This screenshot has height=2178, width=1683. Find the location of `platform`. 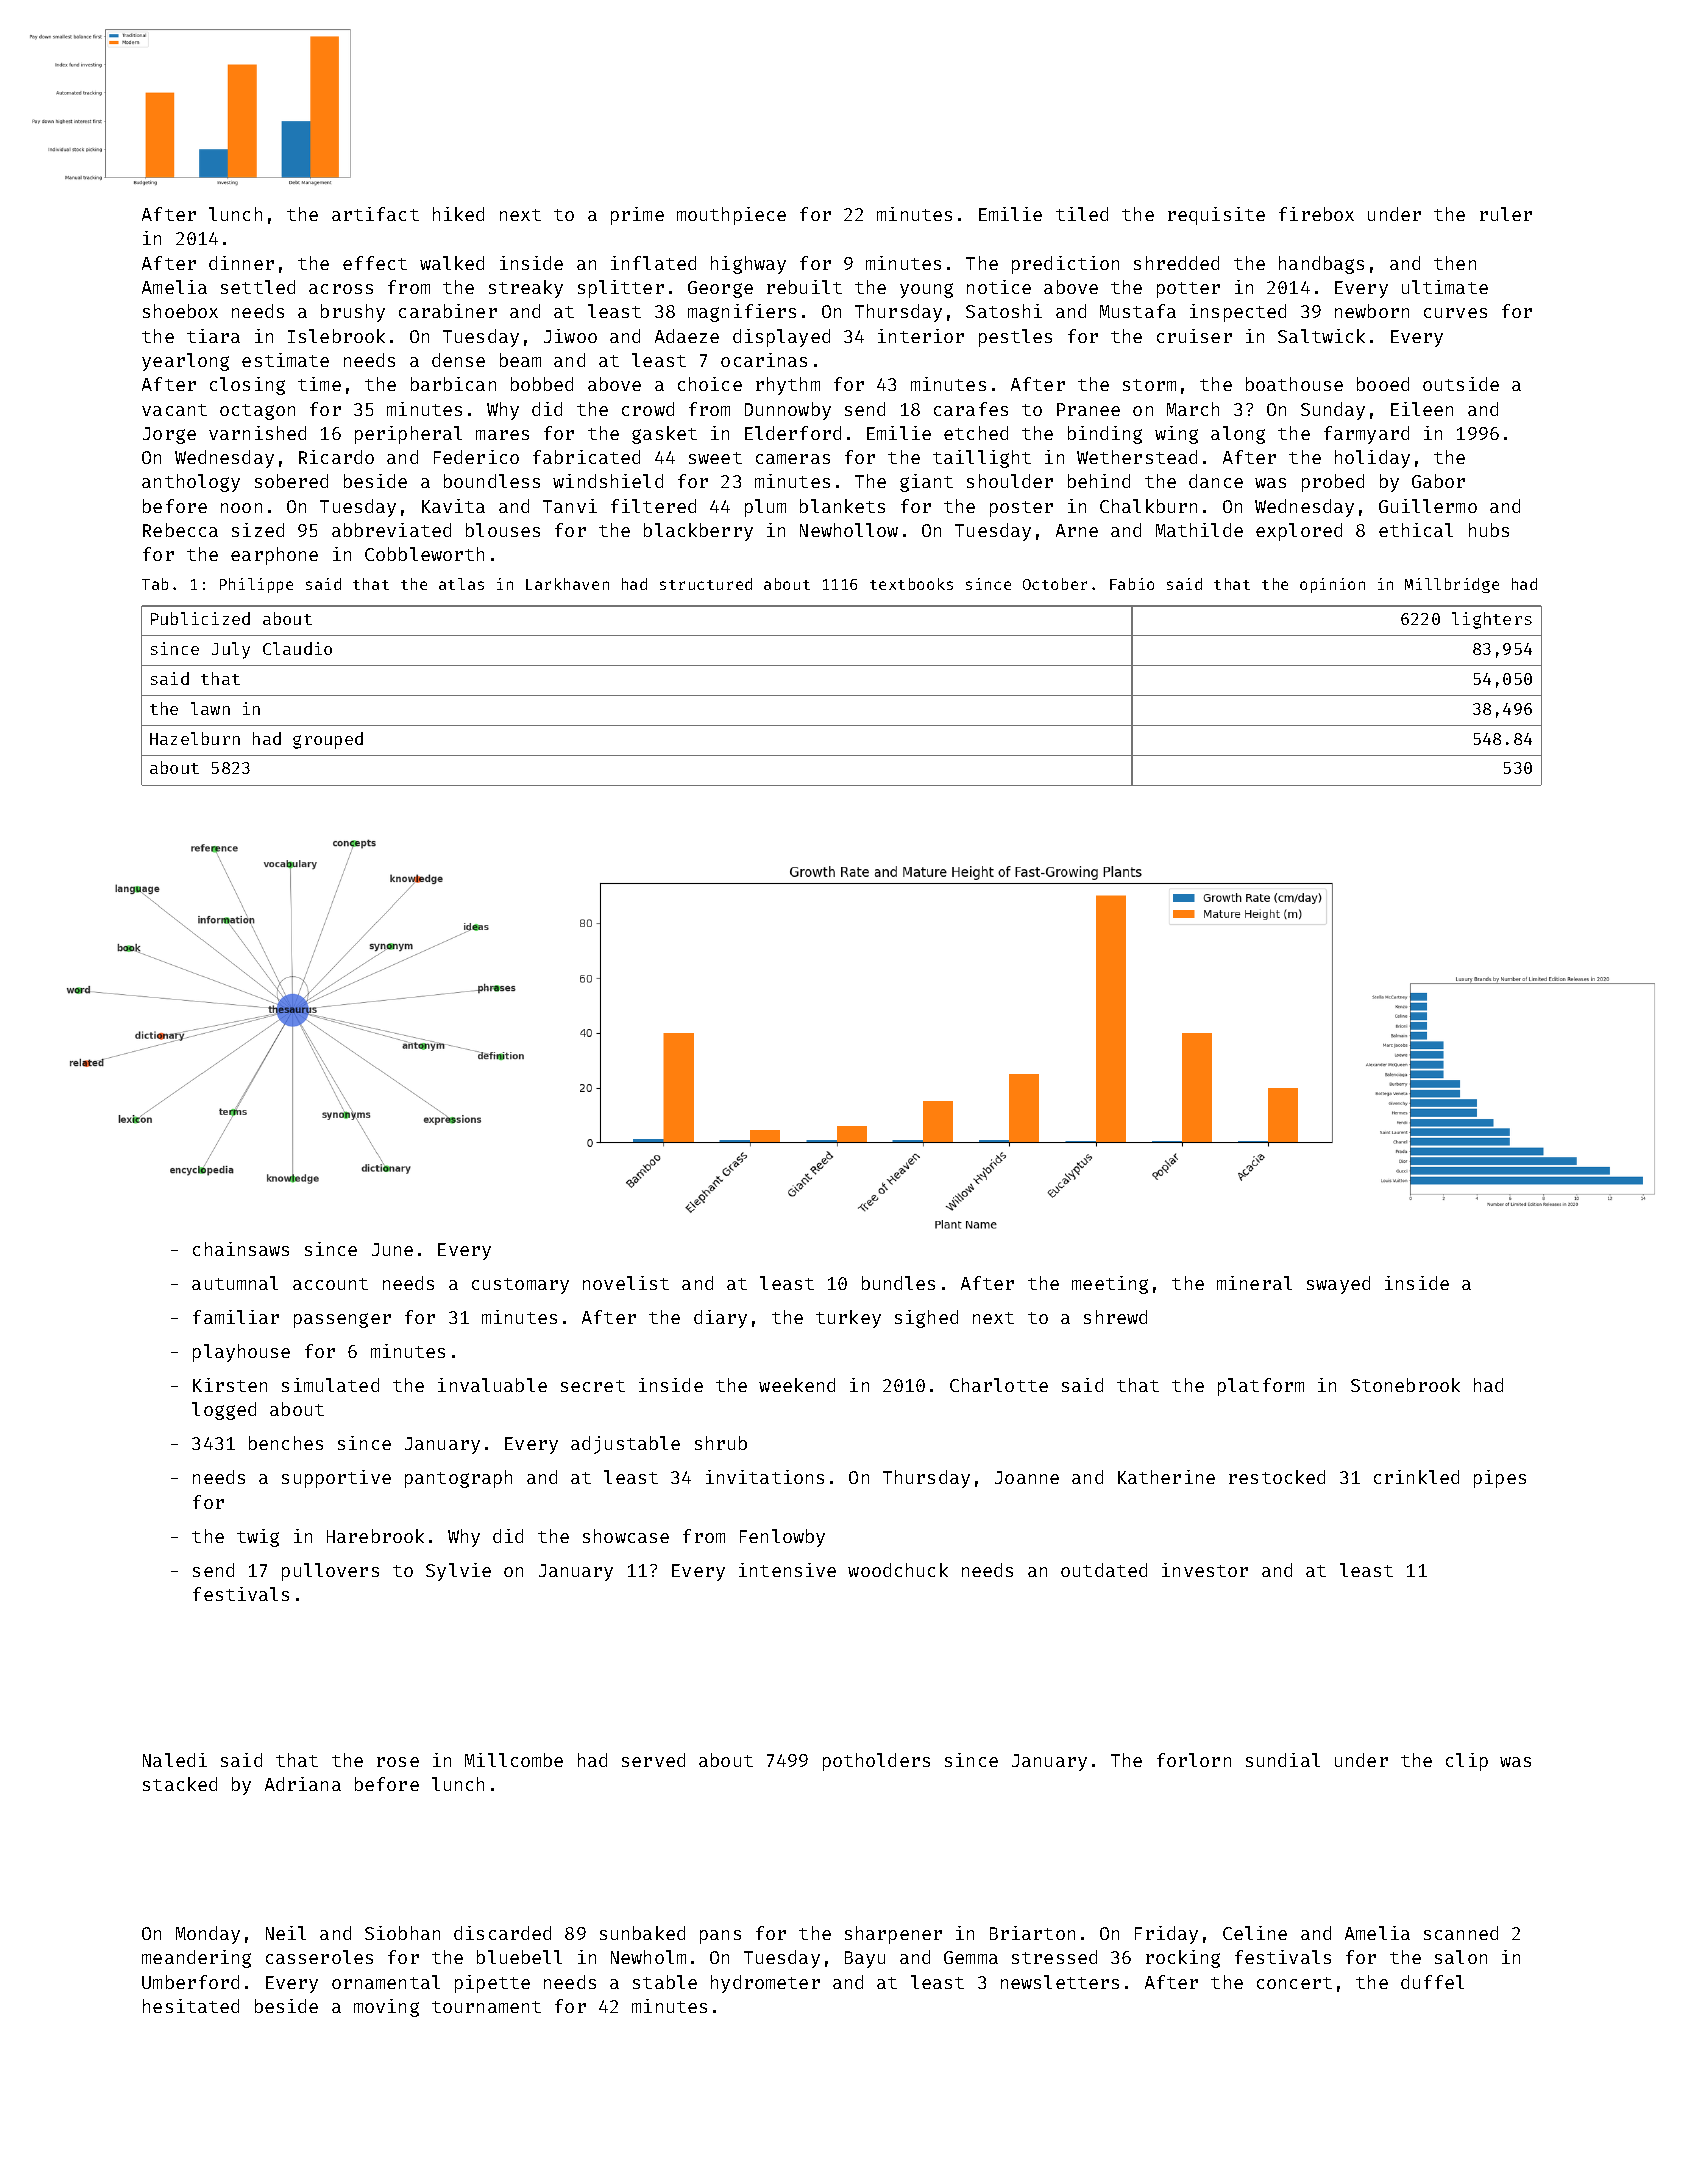

platform is located at coordinates (1261, 1387).
